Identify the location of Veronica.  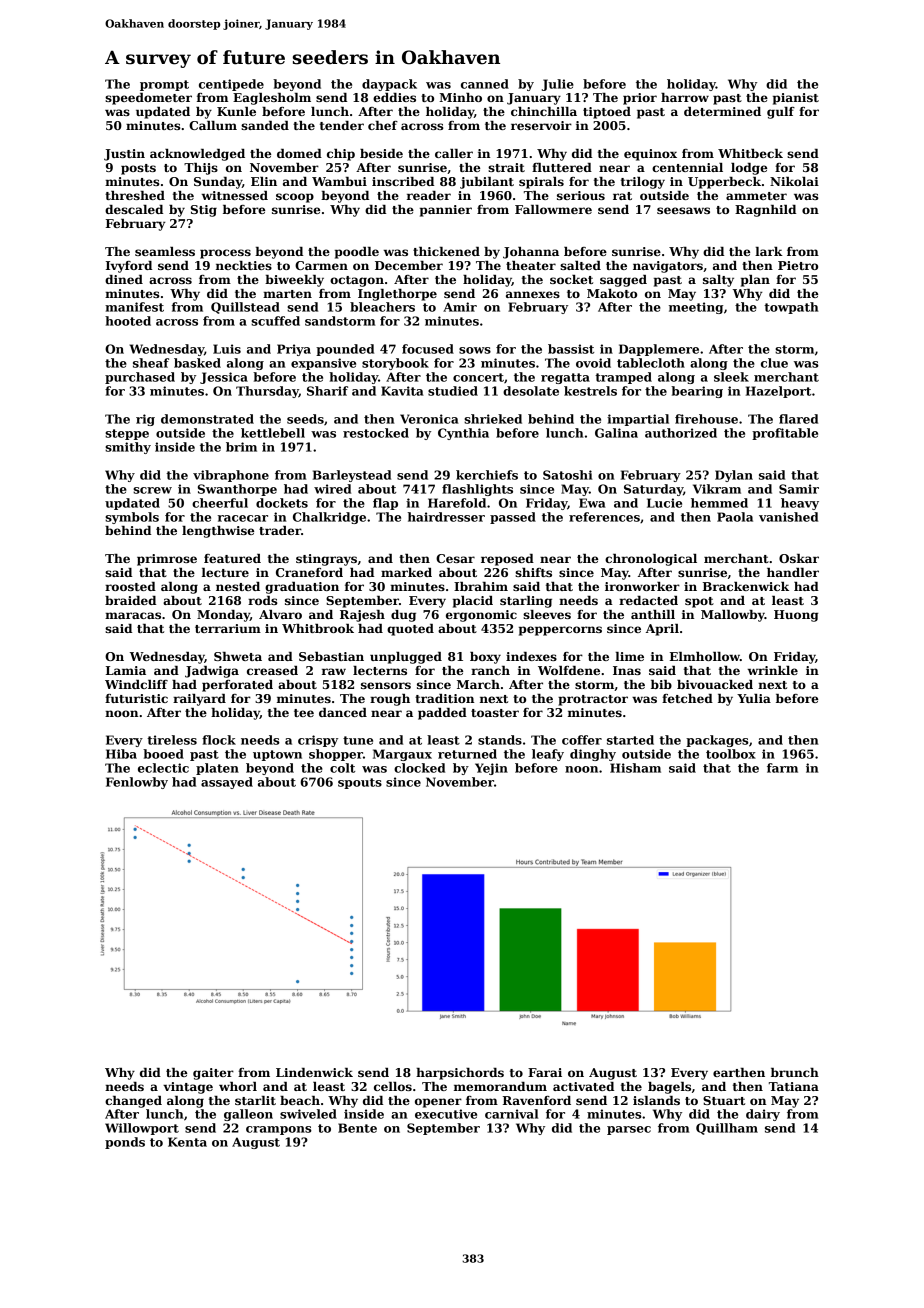
(429, 419).
